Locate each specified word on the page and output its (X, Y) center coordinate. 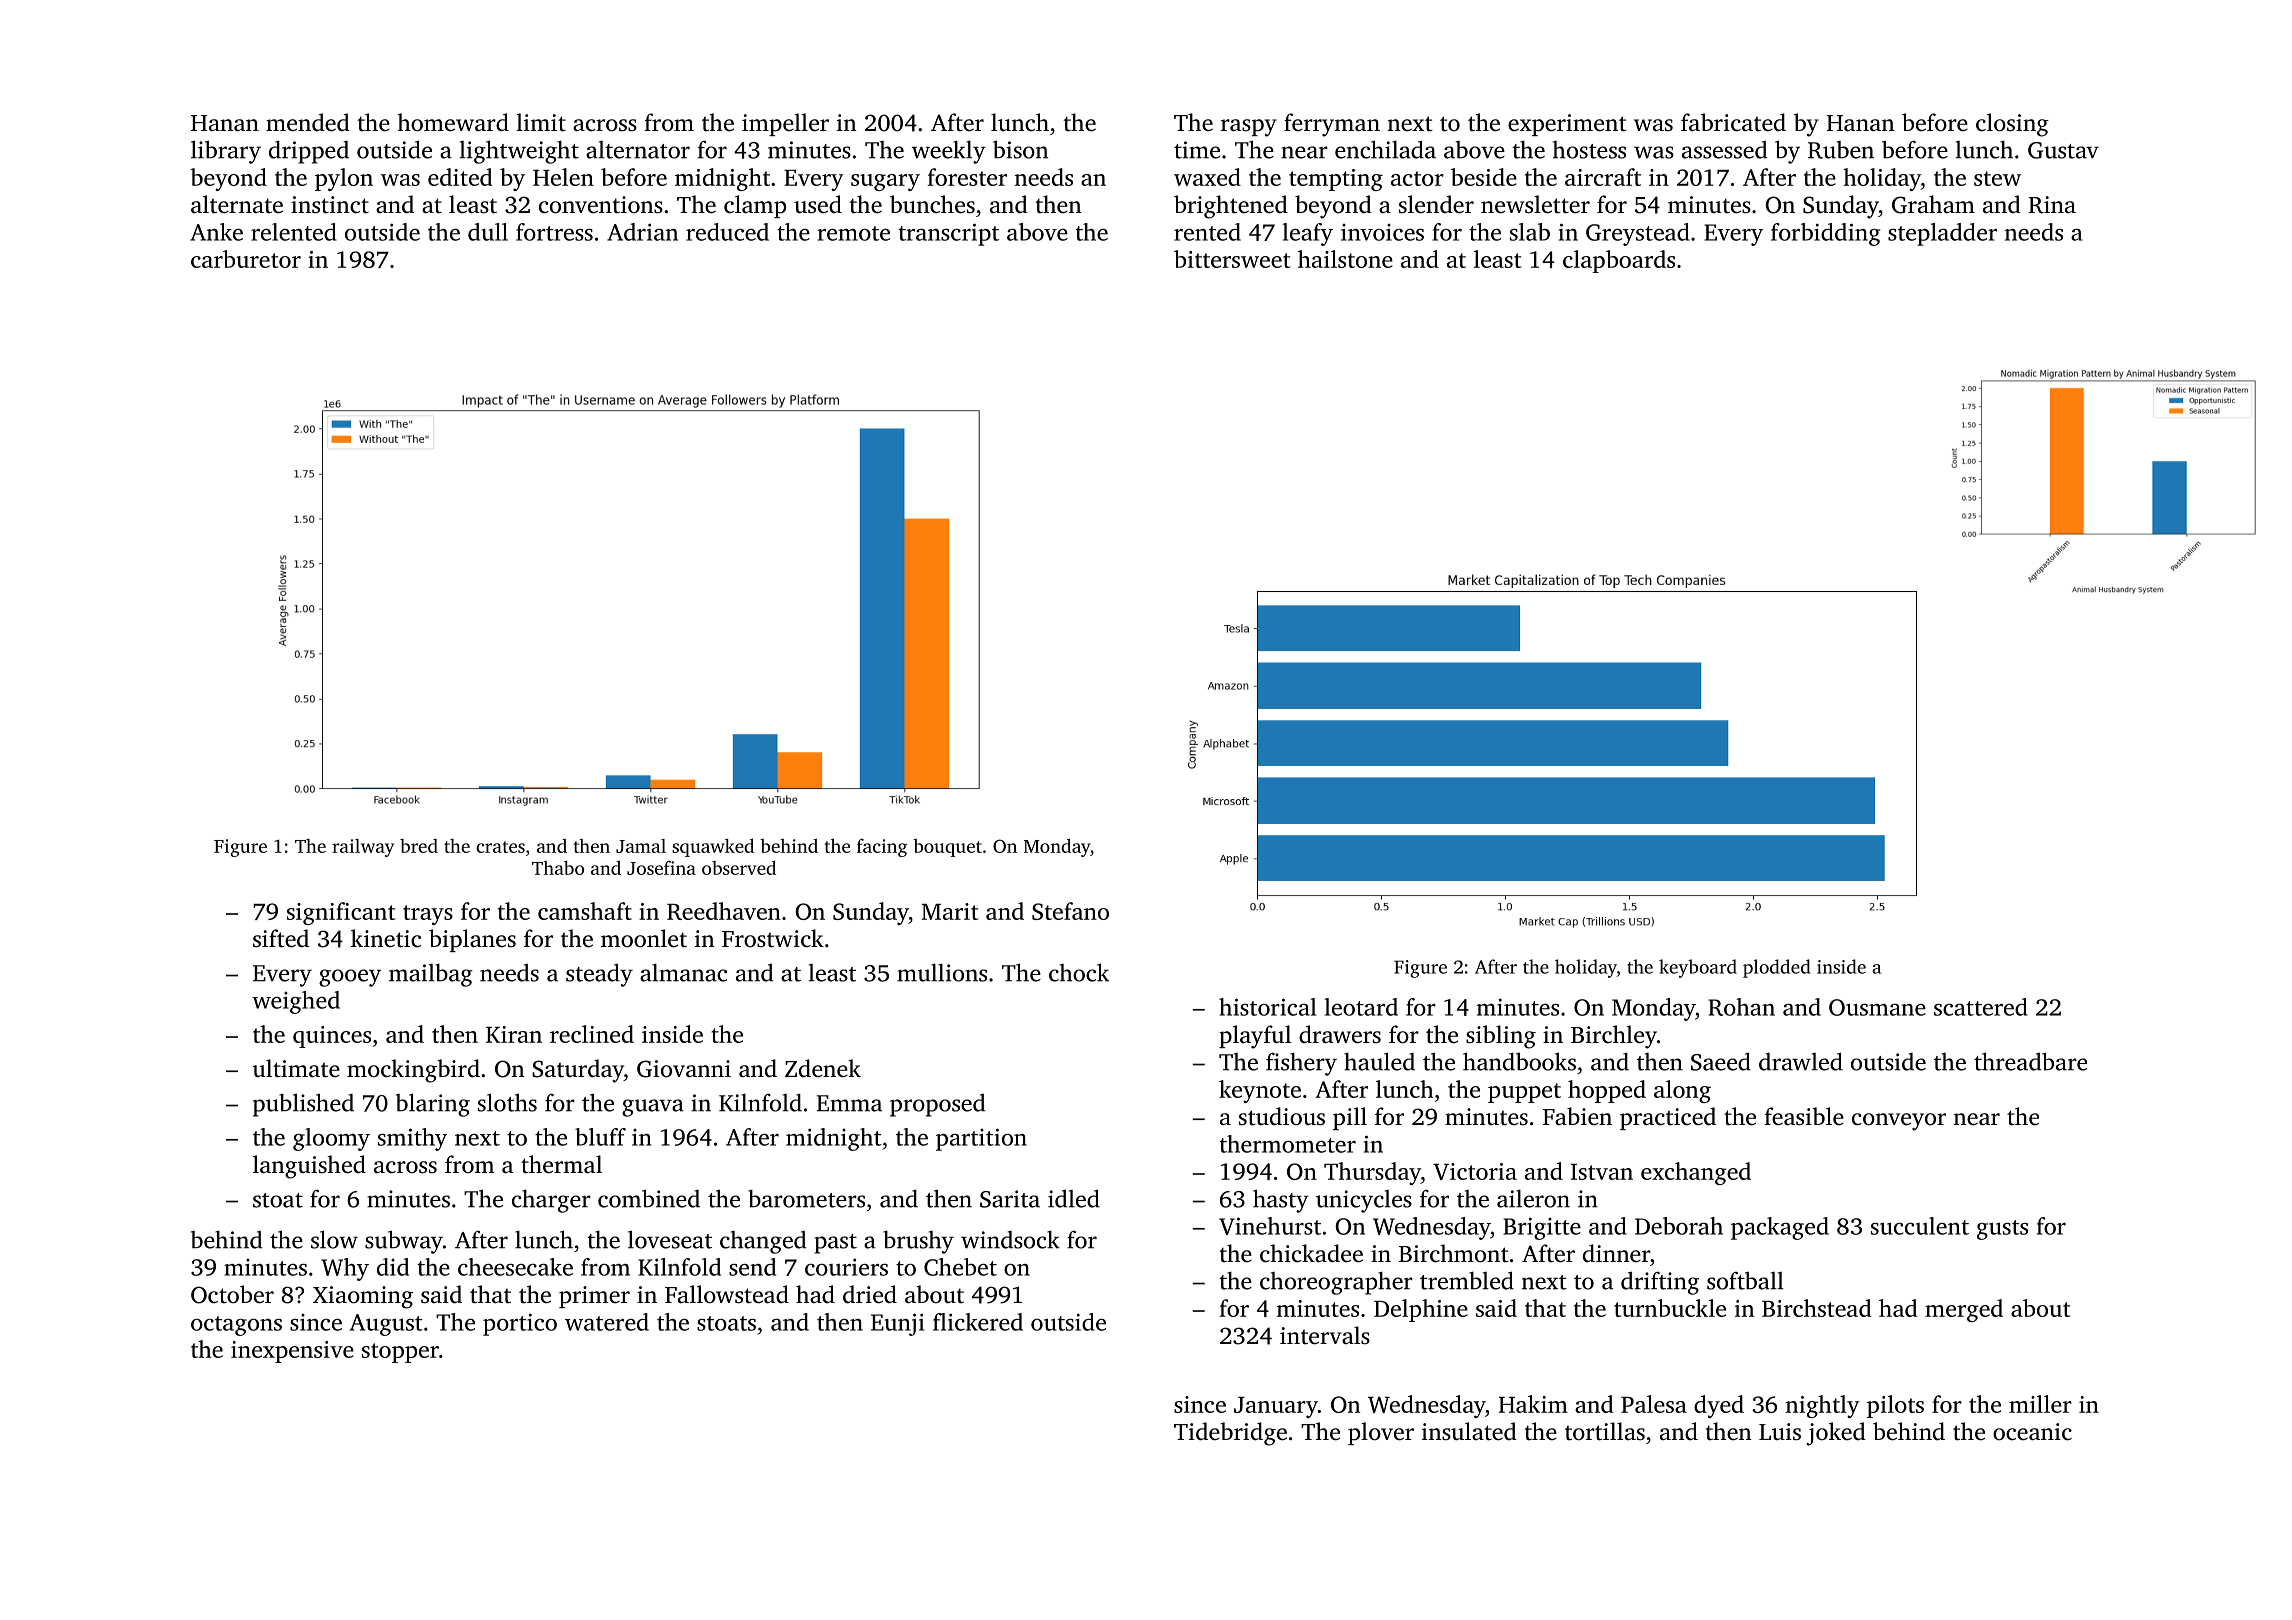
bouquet (947, 848)
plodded (1777, 968)
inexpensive (292, 1352)
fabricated (1733, 122)
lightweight (519, 152)
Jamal (641, 846)
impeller (785, 124)
